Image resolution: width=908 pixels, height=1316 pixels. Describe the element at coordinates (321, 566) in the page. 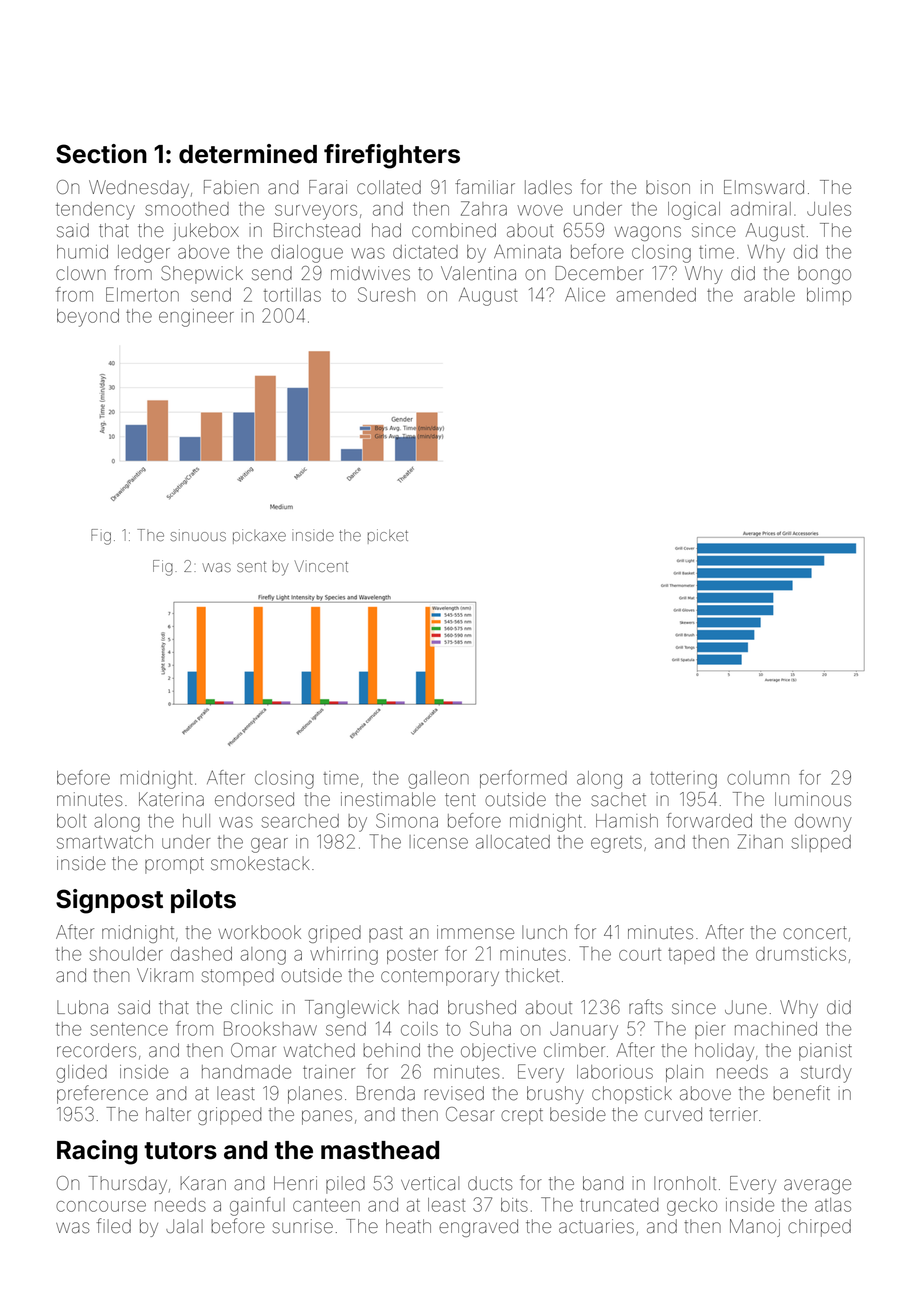

I see `Vincent` at that location.
